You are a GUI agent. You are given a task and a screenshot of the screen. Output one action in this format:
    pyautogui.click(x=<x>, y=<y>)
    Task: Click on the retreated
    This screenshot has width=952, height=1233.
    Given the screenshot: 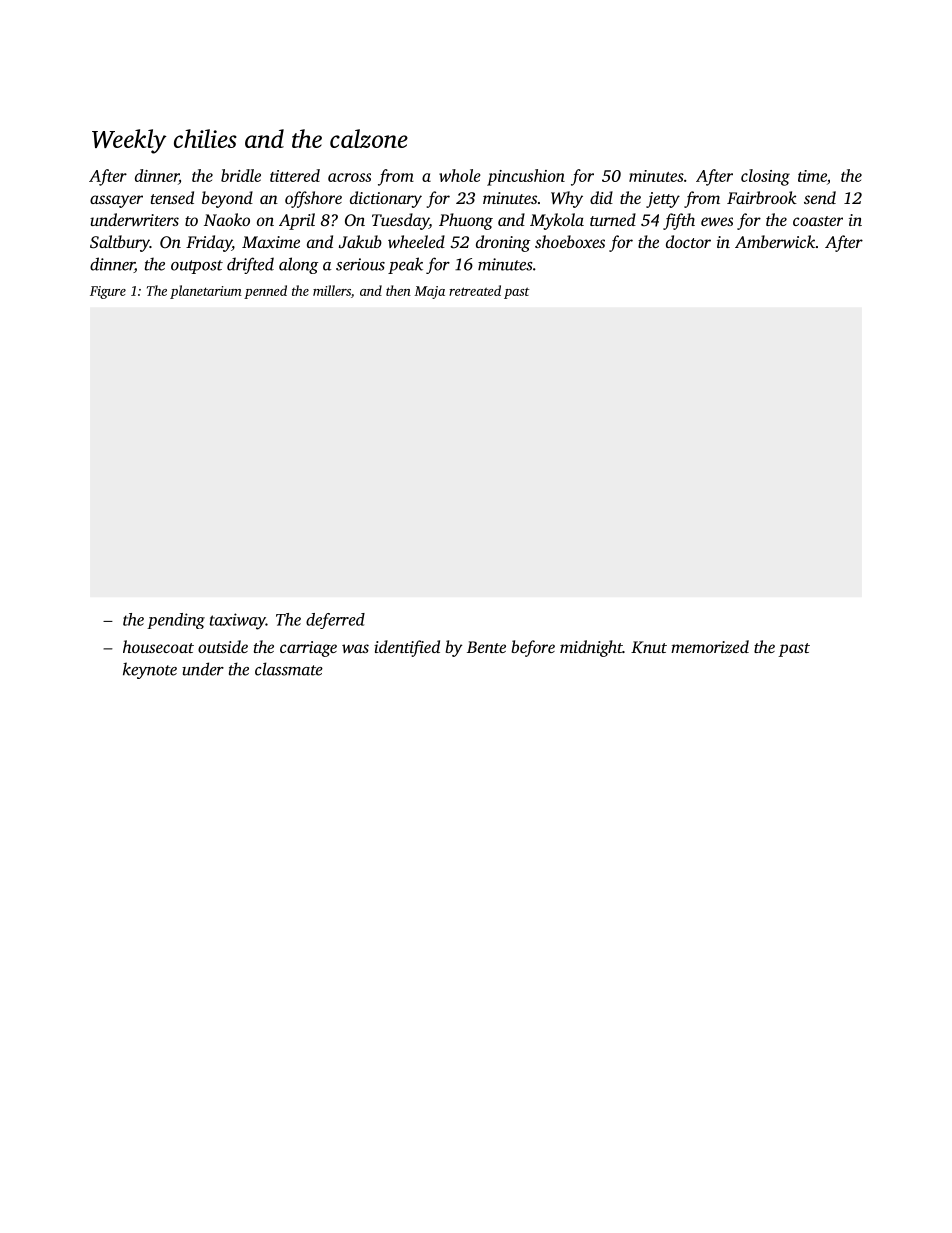 What is the action you would take?
    pyautogui.click(x=475, y=290)
